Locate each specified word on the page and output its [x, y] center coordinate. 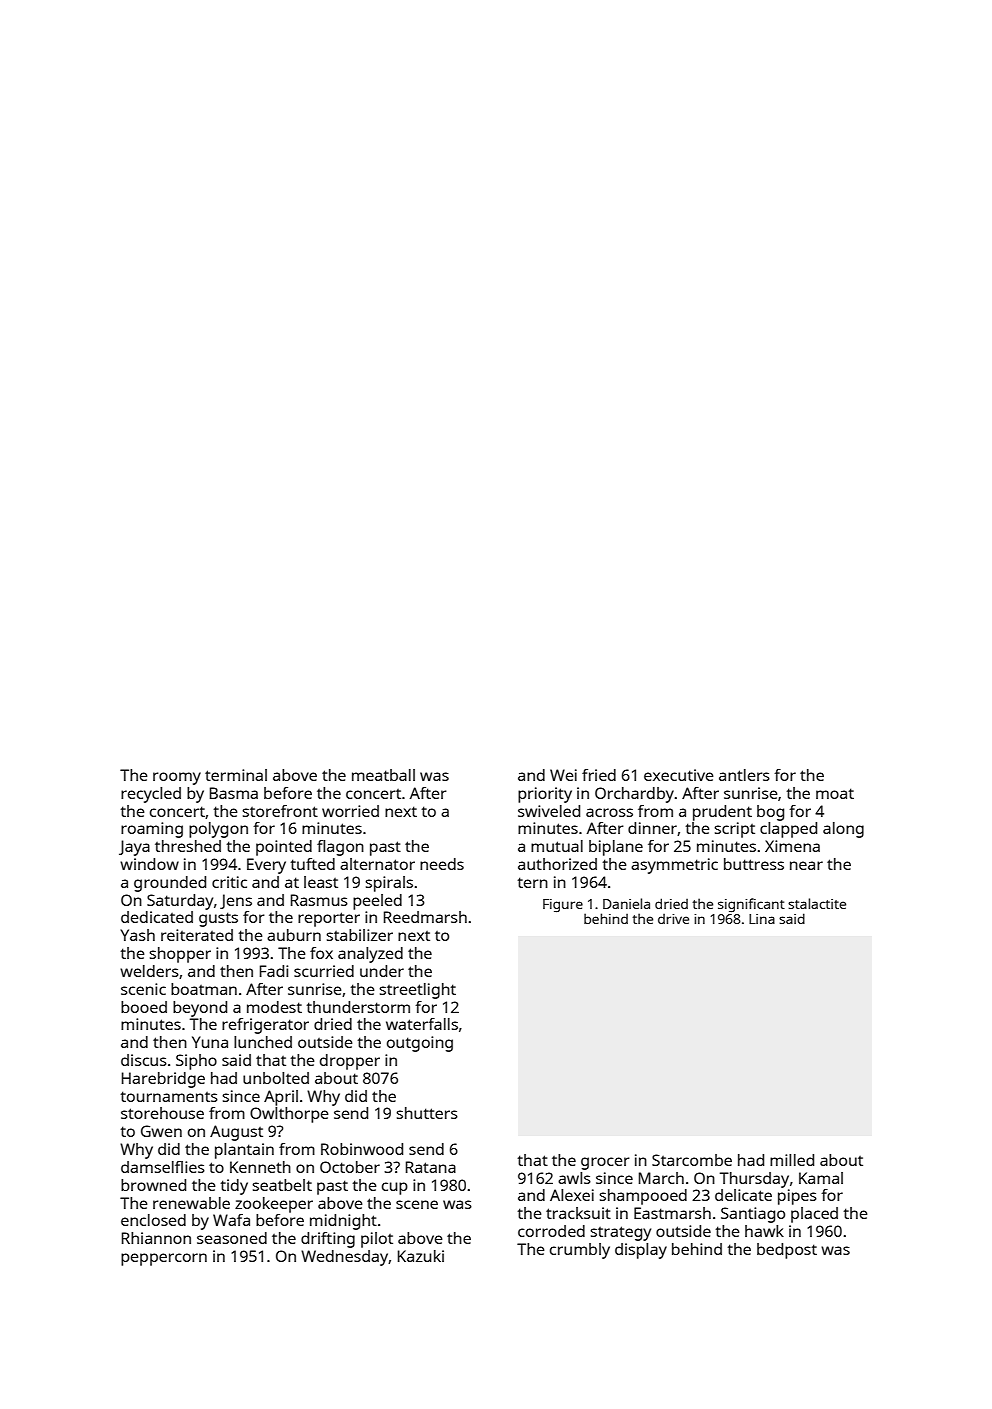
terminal [236, 775]
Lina [762, 919]
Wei [563, 775]
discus [144, 1060]
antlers [744, 775]
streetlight [417, 991]
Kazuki [421, 1256]
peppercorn [164, 1259]
